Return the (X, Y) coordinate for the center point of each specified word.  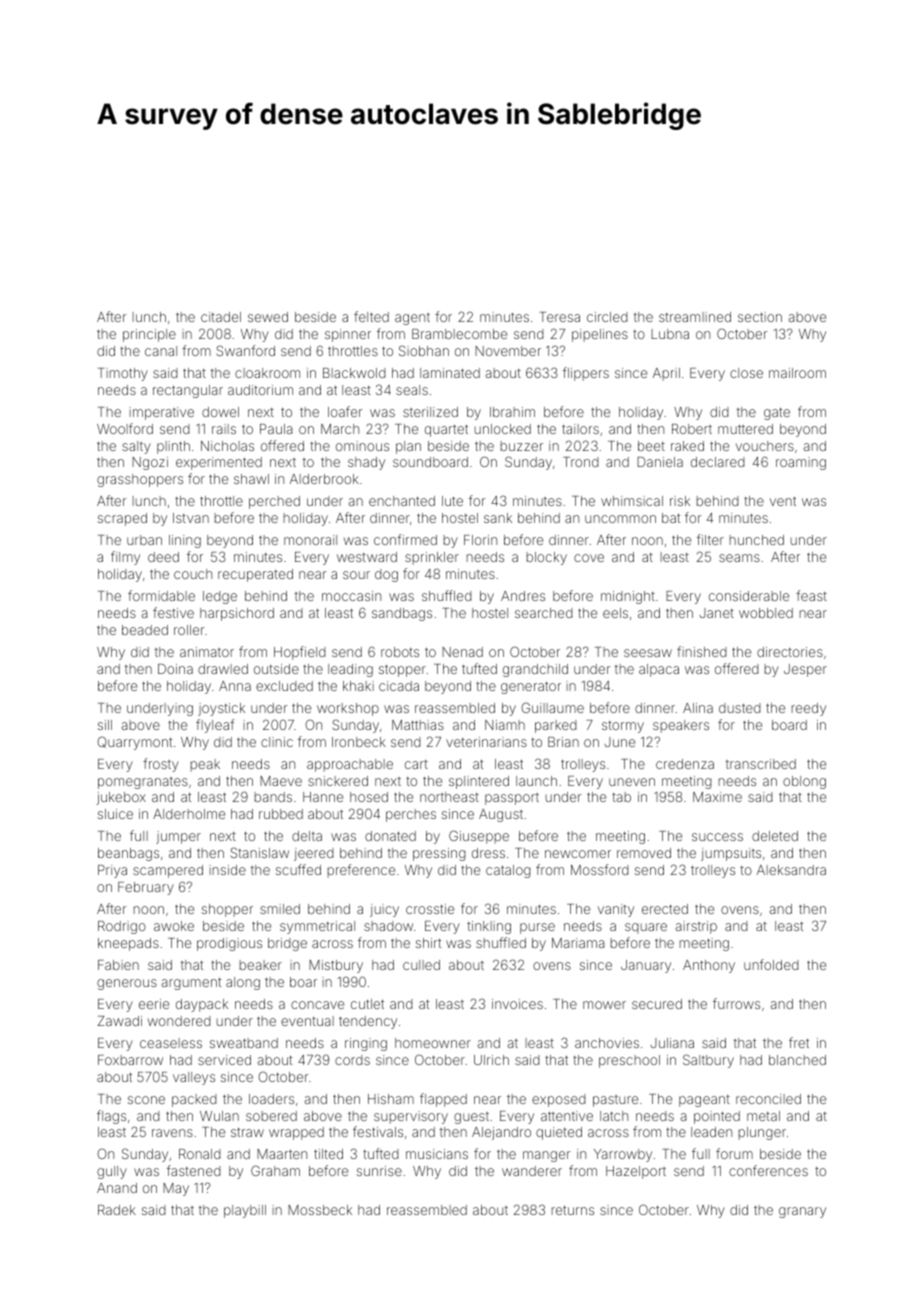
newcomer (578, 854)
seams (739, 558)
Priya (112, 871)
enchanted (402, 501)
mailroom (797, 373)
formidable (161, 595)
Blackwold (354, 373)
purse (537, 928)
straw (247, 1132)
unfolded (771, 964)
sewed (268, 317)
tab (621, 797)
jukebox (121, 798)
